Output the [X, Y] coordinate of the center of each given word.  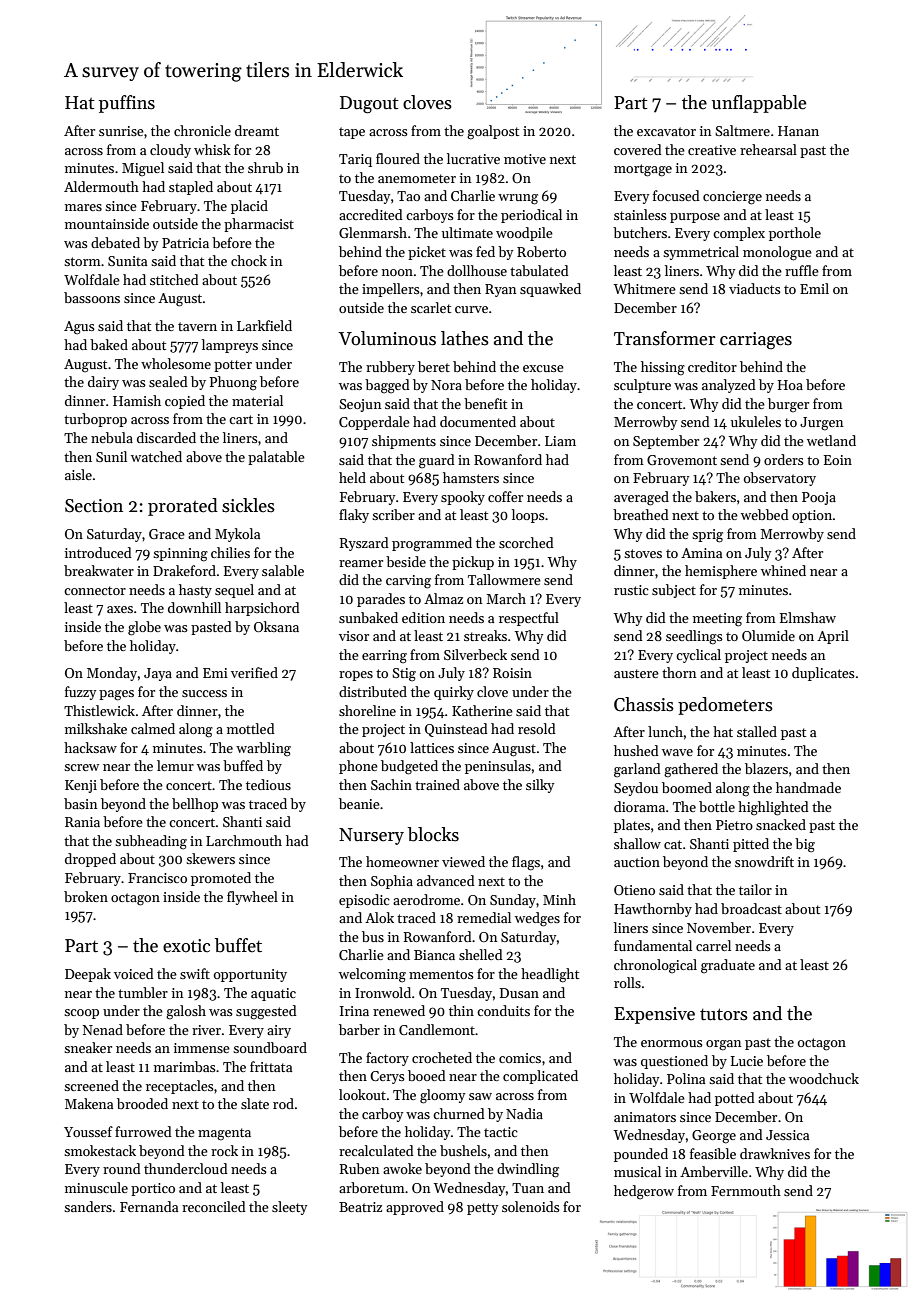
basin [80, 803]
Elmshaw [808, 617]
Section [94, 506]
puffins [127, 104]
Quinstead [456, 730]
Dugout [369, 105]
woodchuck [824, 1078]
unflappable [759, 104]
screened [91, 1085]
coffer [505, 496]
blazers [766, 768]
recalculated [376, 1150]
